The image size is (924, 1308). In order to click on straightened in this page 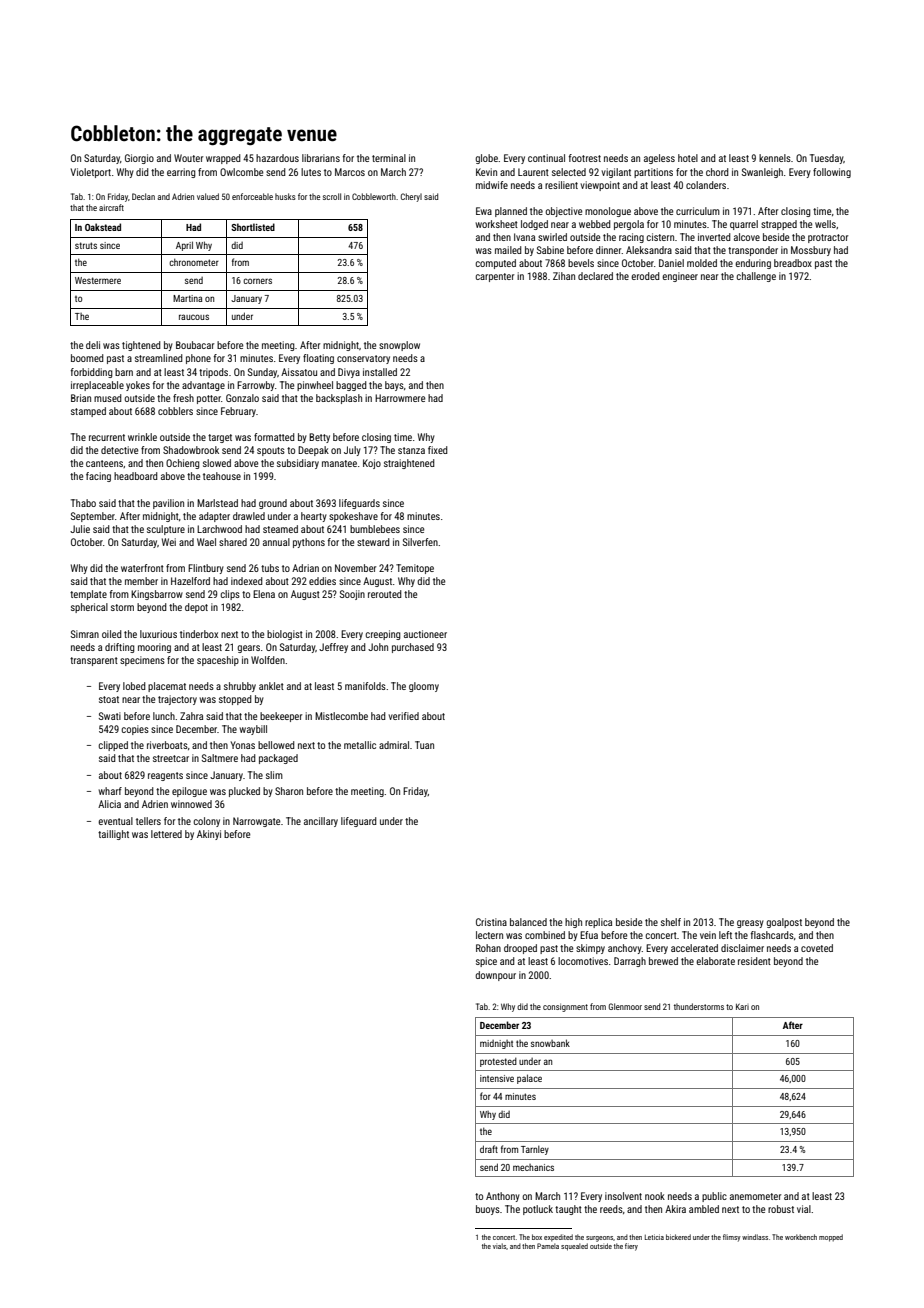, I will do `click(409, 464)`.
